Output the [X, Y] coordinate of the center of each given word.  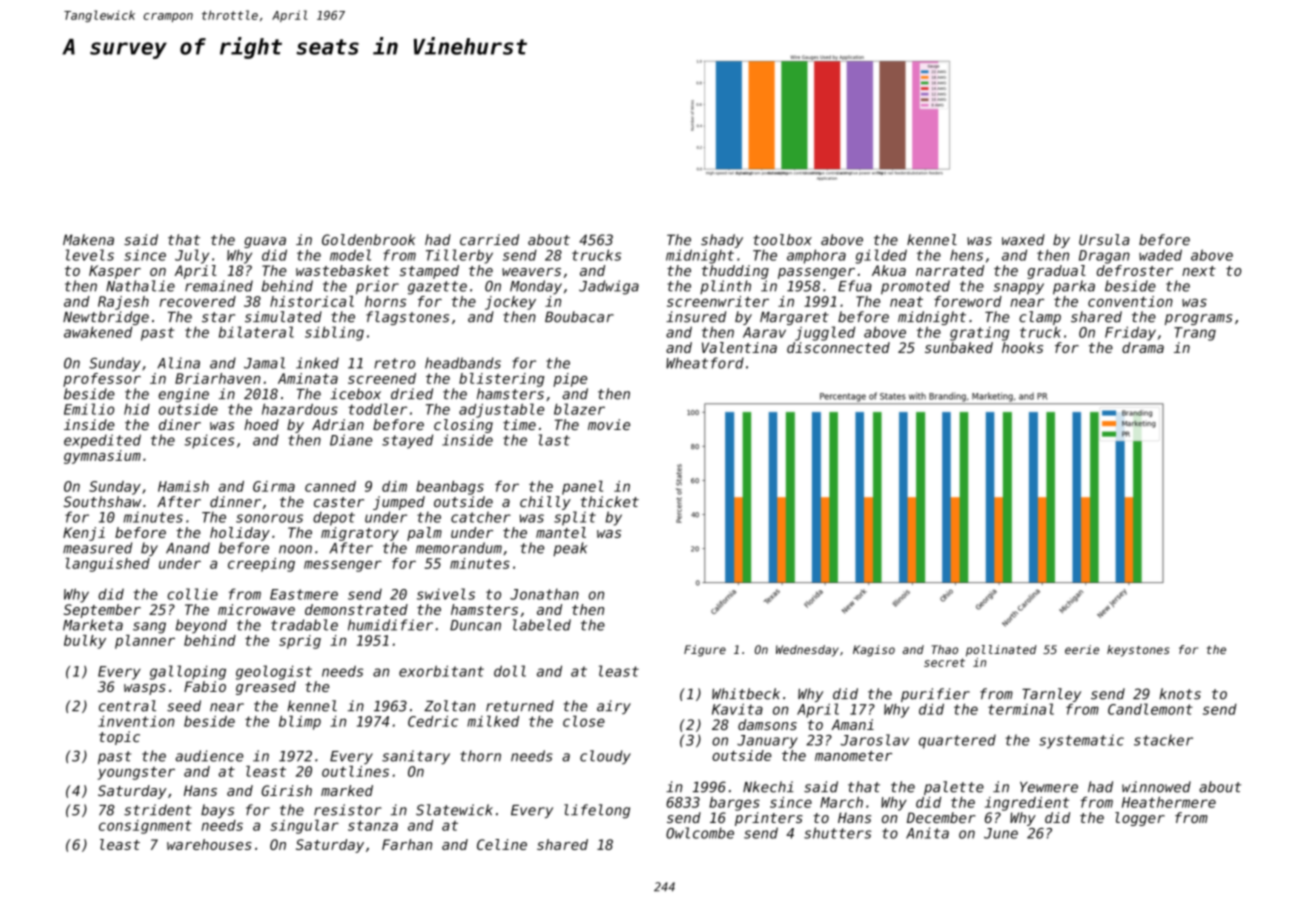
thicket [610, 501]
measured [97, 548]
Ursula [1104, 240]
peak [570, 549]
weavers [531, 272]
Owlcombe [700, 833]
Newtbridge [106, 318]
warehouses [209, 844]
